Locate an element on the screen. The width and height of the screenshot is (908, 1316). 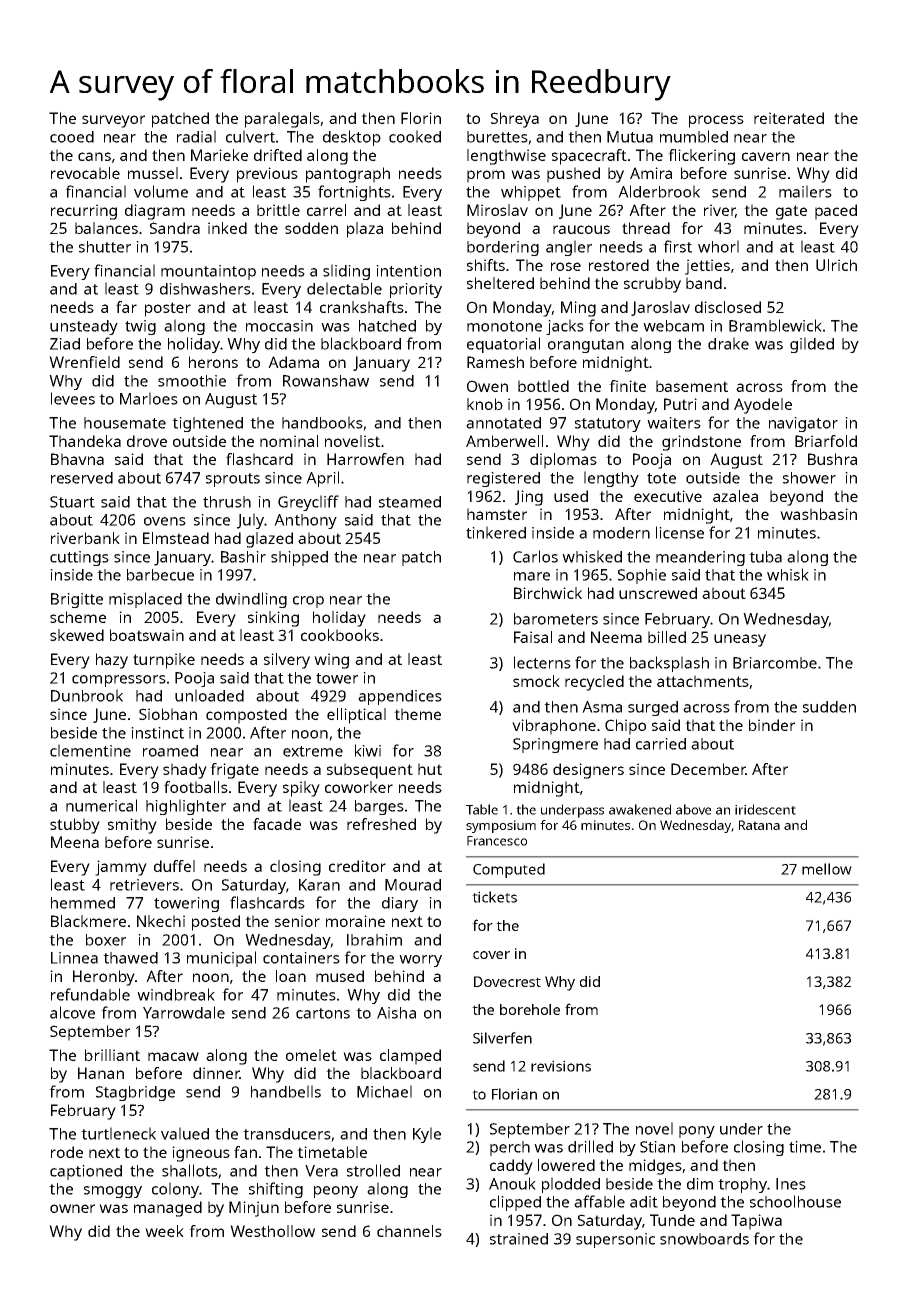
process is located at coordinates (716, 121).
